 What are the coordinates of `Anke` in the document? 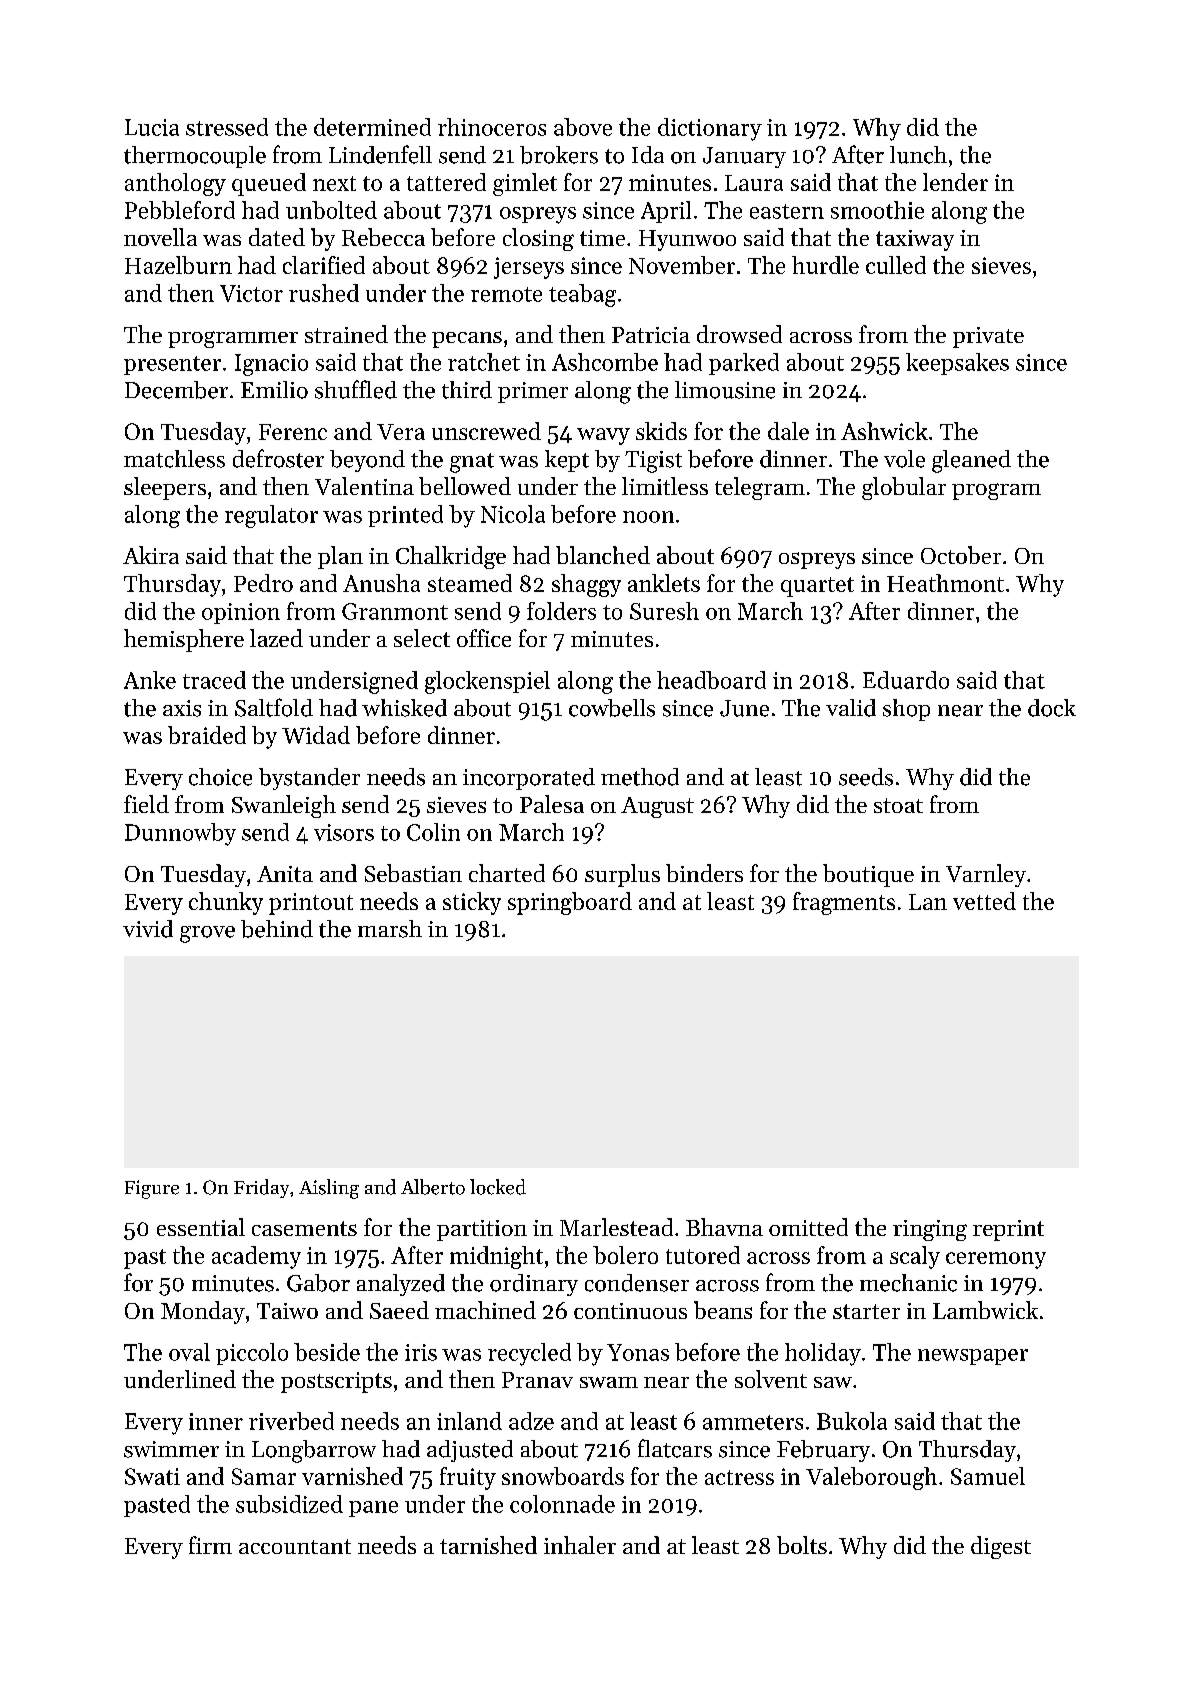 It's located at (150, 680).
